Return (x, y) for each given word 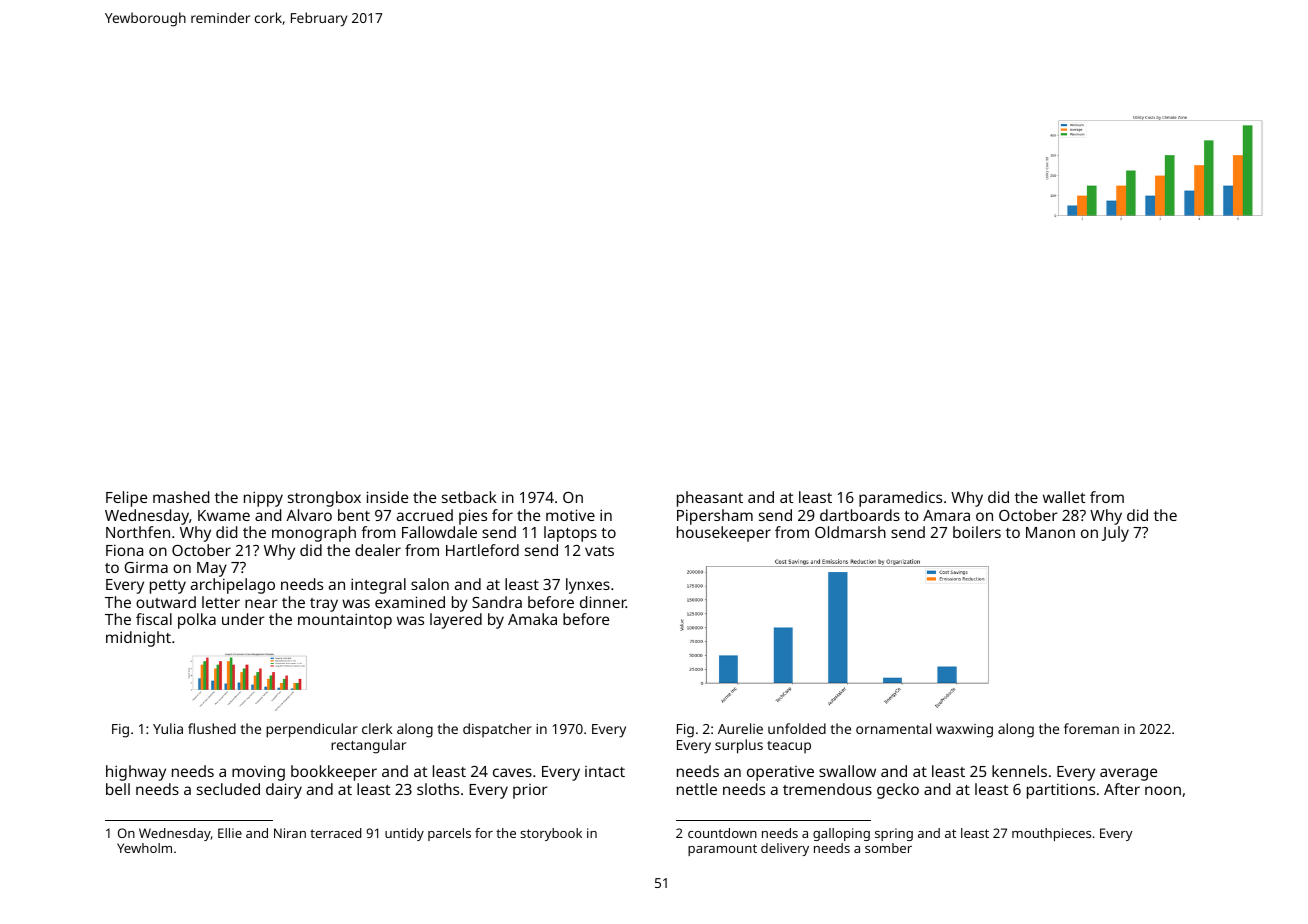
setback (469, 497)
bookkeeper (334, 773)
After (1122, 789)
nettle (697, 789)
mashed (181, 497)
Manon (1050, 532)
